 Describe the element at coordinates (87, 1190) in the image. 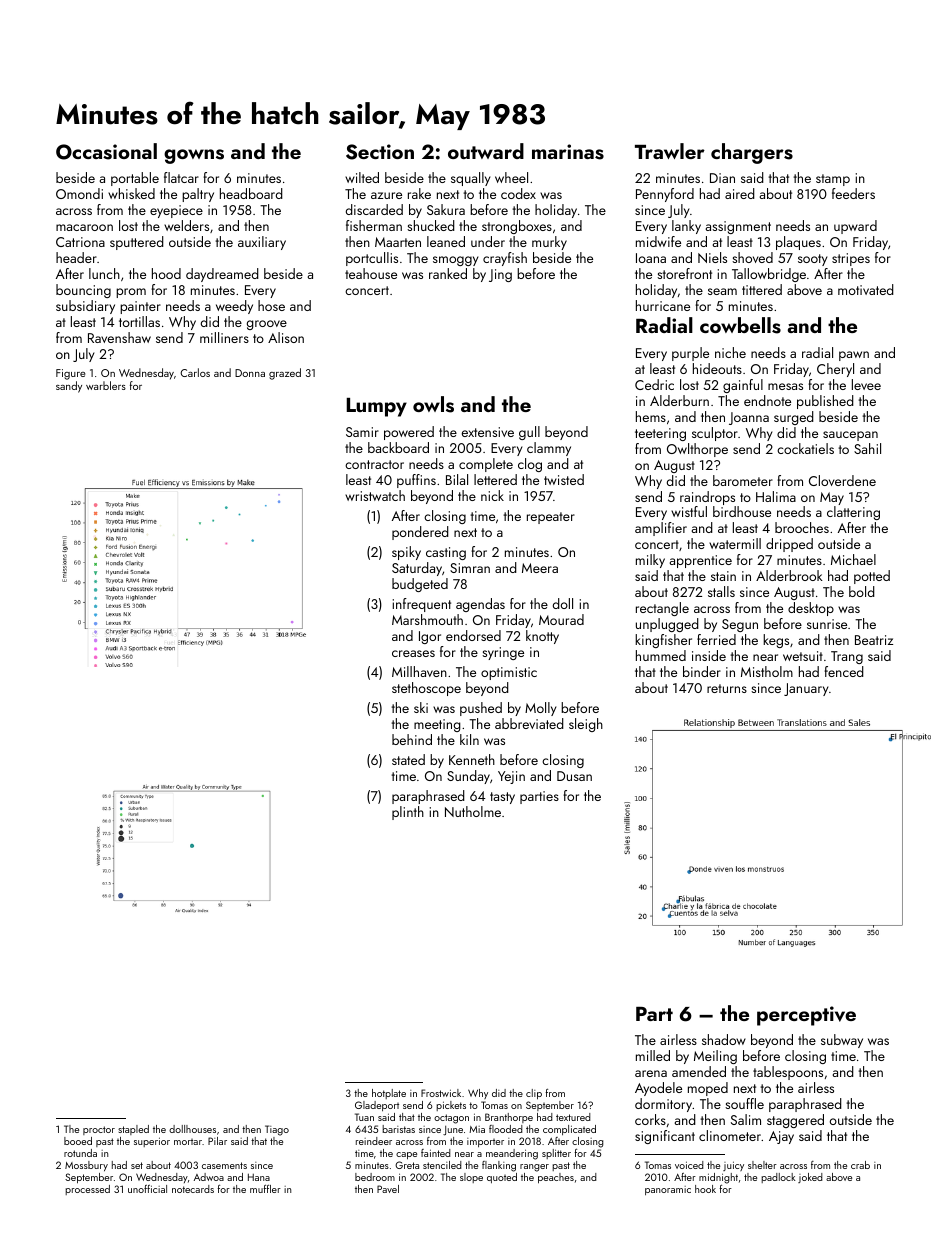

I see `processed` at that location.
